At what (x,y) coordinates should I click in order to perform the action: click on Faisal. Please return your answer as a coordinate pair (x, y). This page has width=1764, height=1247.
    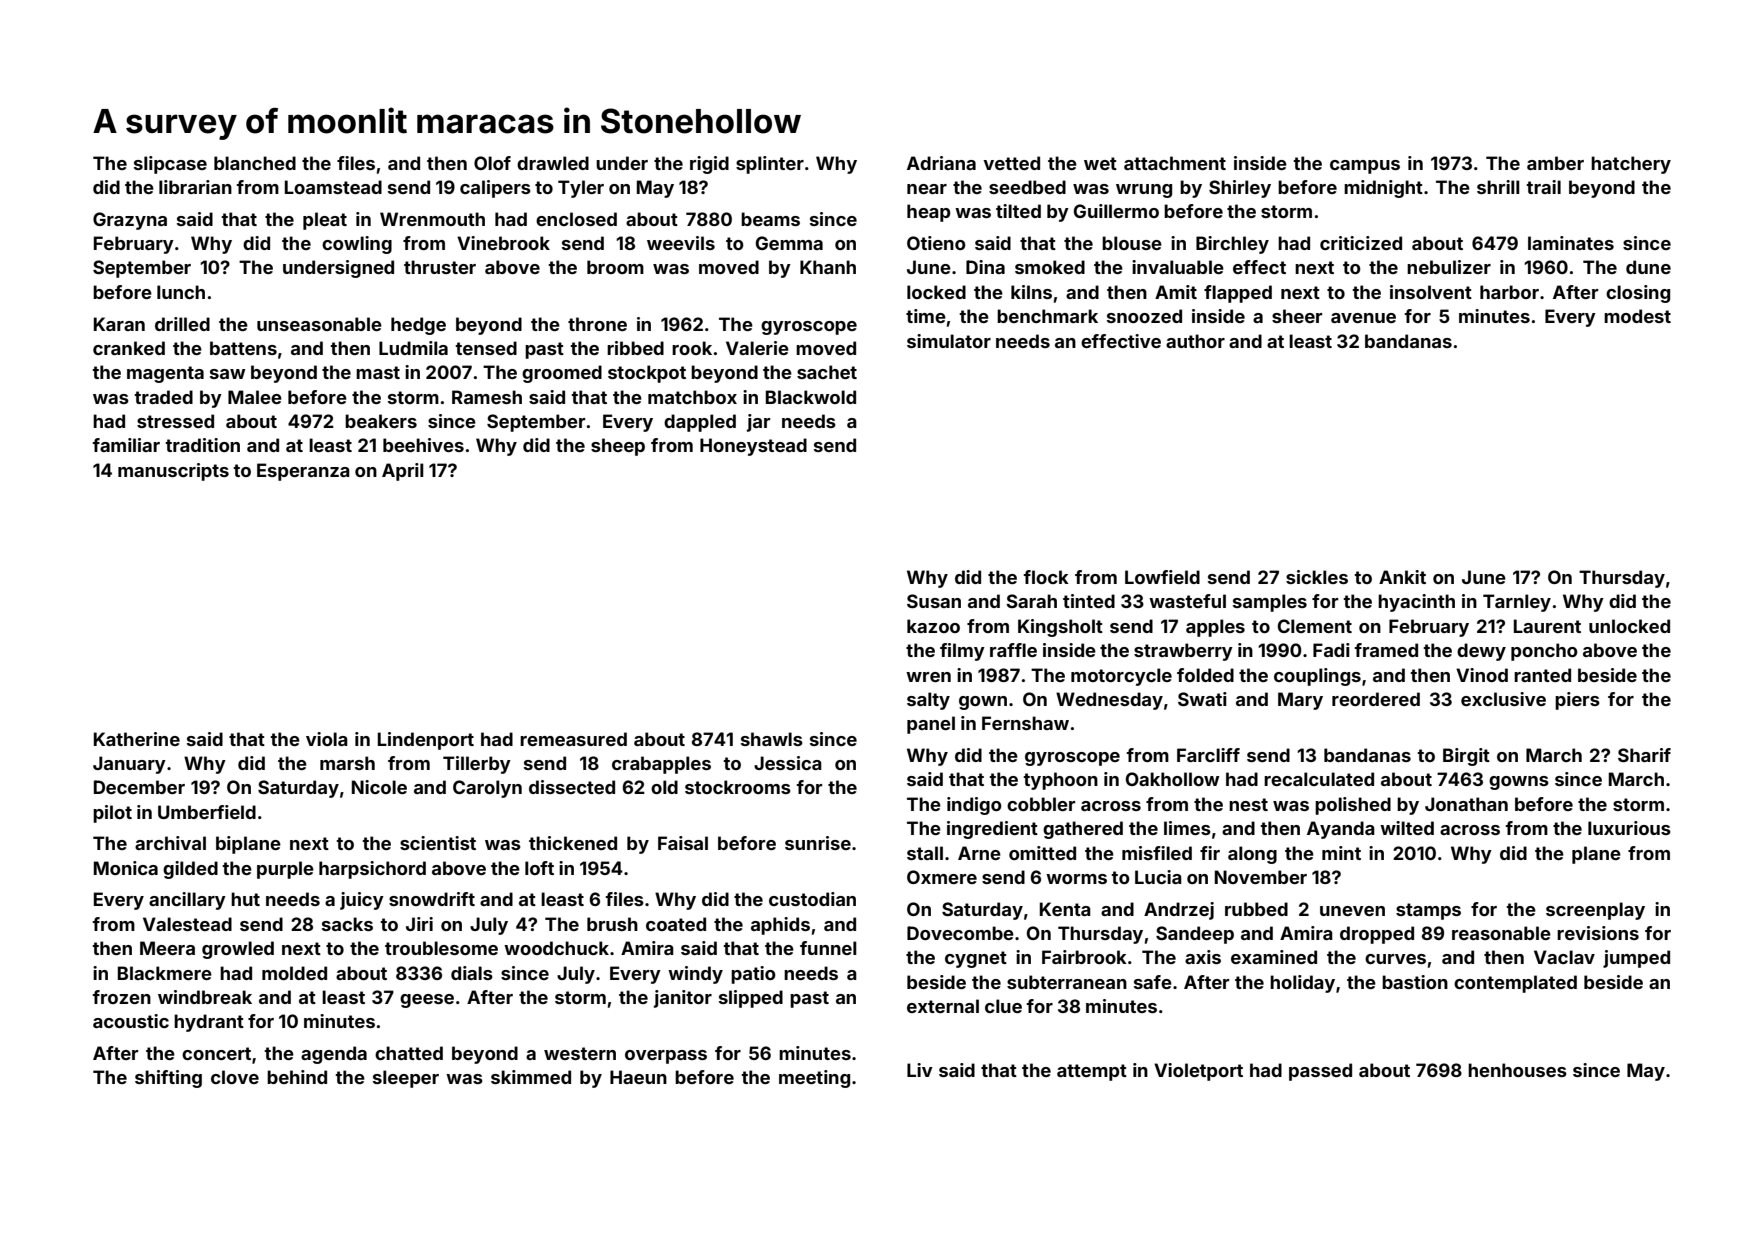
    Looking at the image, I should click on (683, 843).
